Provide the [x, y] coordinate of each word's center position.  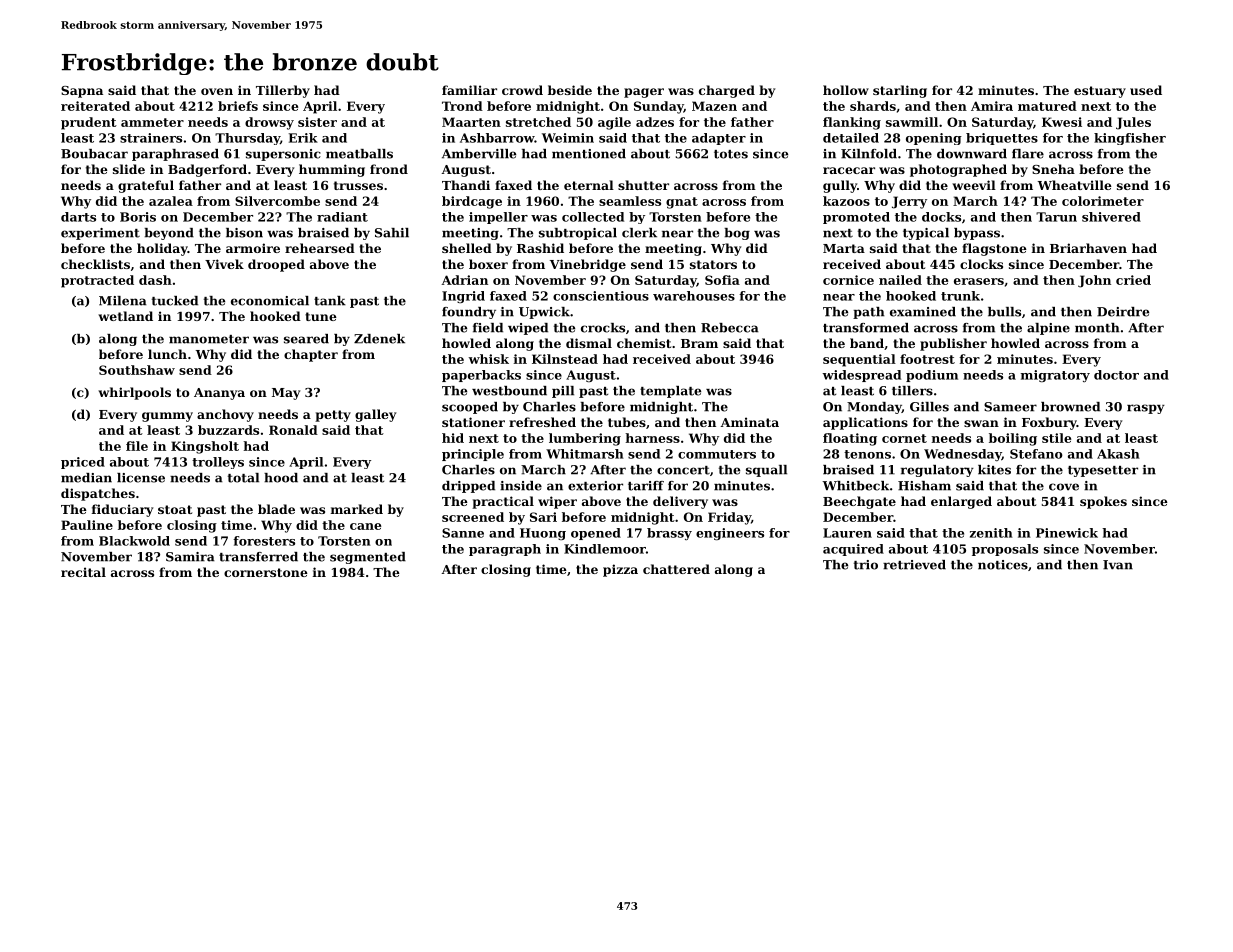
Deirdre [1123, 312]
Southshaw [137, 370]
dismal [589, 343]
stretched [538, 122]
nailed [900, 280]
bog [737, 234]
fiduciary [122, 510]
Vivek [224, 264]
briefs [238, 106]
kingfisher [1130, 139]
